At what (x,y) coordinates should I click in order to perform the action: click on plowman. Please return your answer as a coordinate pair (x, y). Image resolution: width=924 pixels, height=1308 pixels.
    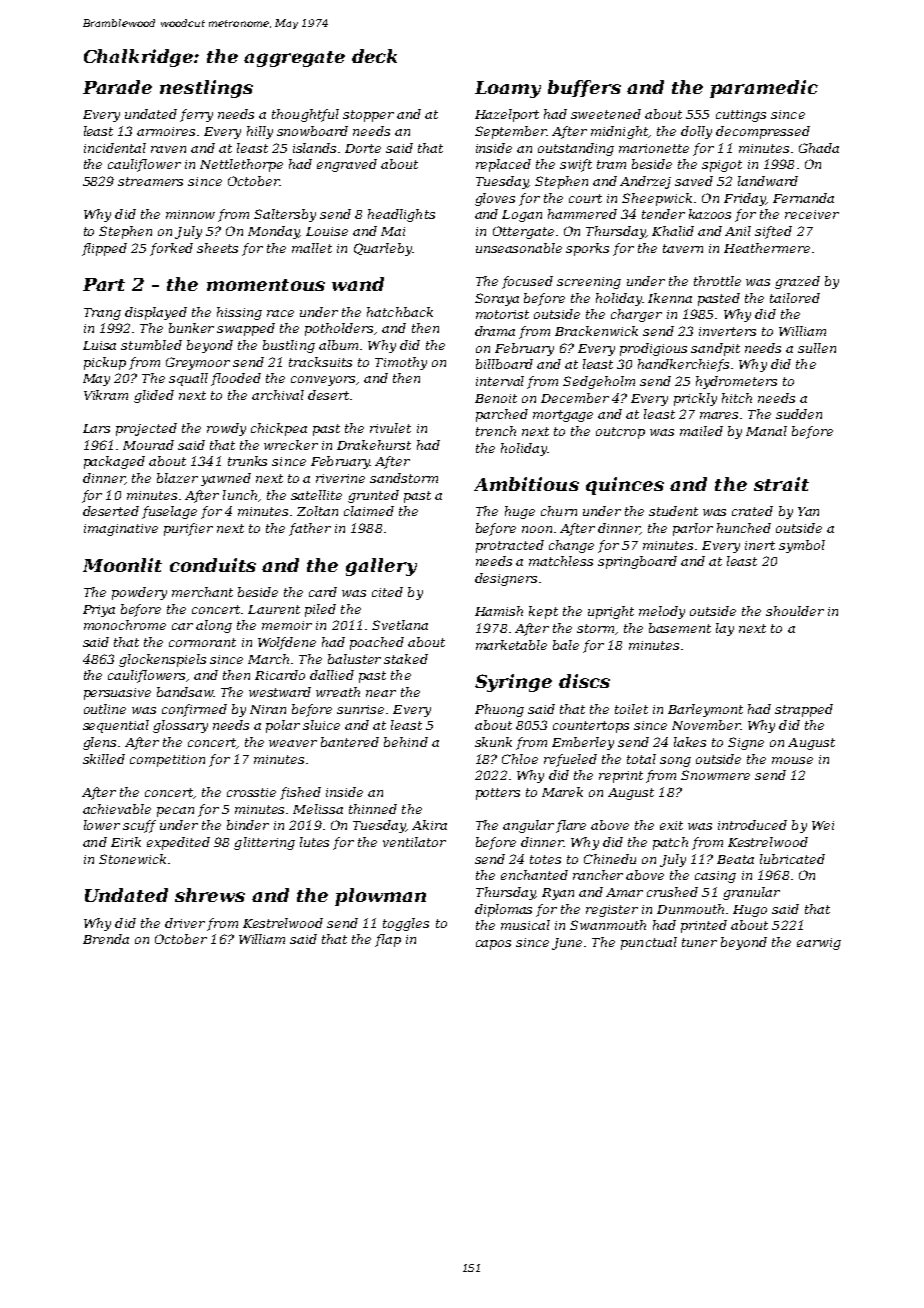
    Looking at the image, I should click on (380, 897).
